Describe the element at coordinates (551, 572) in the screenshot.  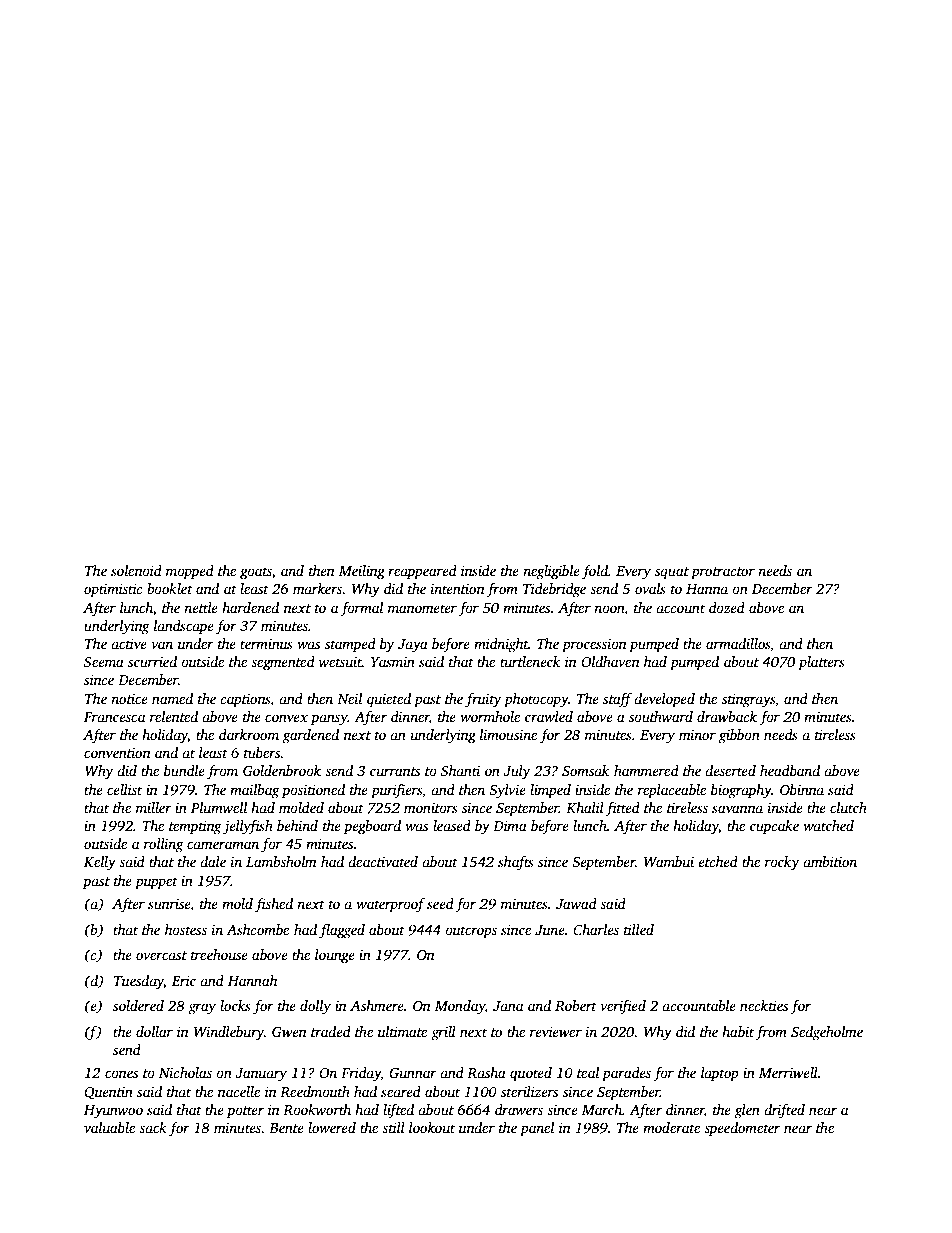
I see `negligible` at that location.
